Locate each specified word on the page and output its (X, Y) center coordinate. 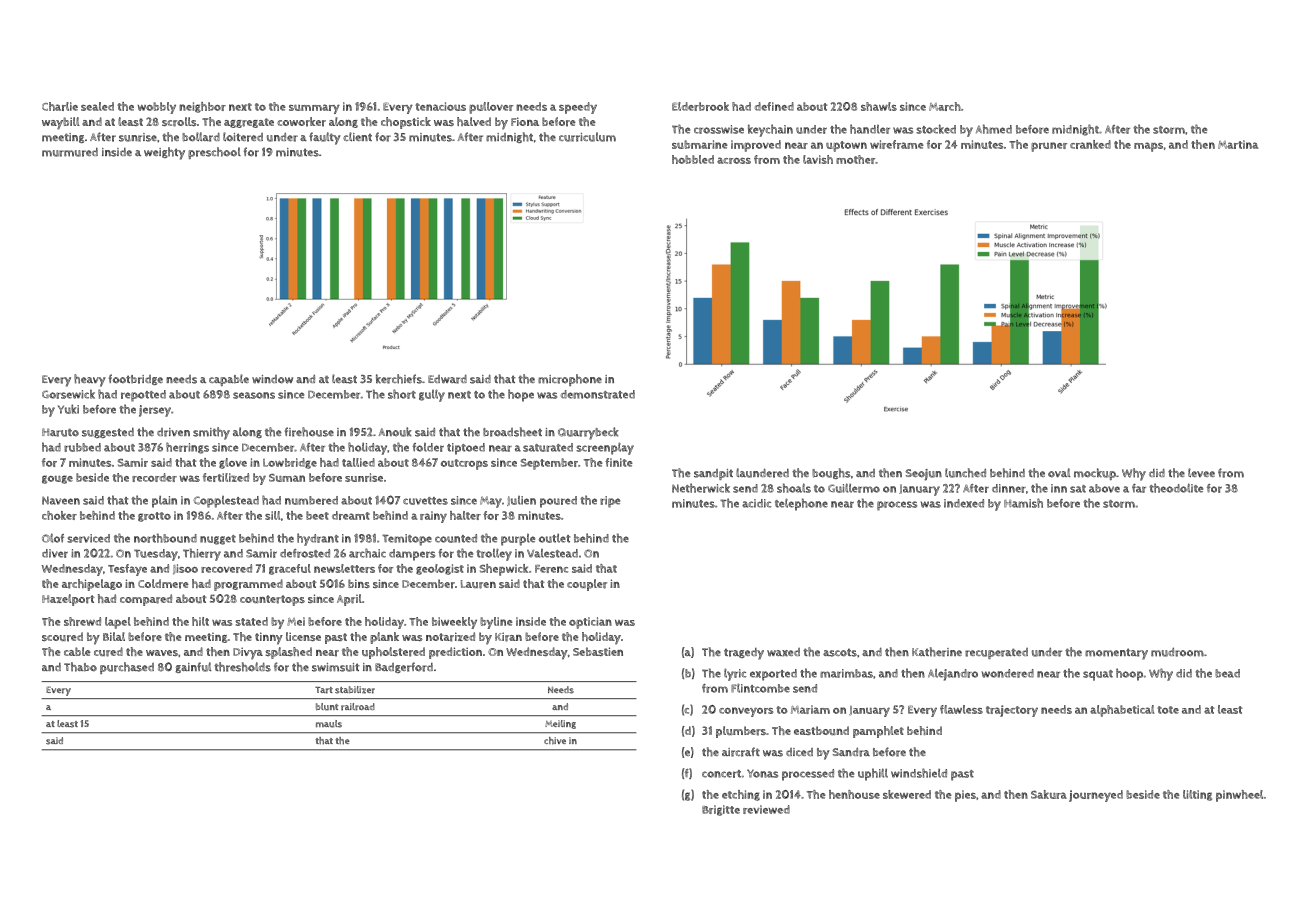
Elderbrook (700, 106)
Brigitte (721, 810)
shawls (879, 106)
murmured (70, 152)
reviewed (766, 809)
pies (965, 796)
